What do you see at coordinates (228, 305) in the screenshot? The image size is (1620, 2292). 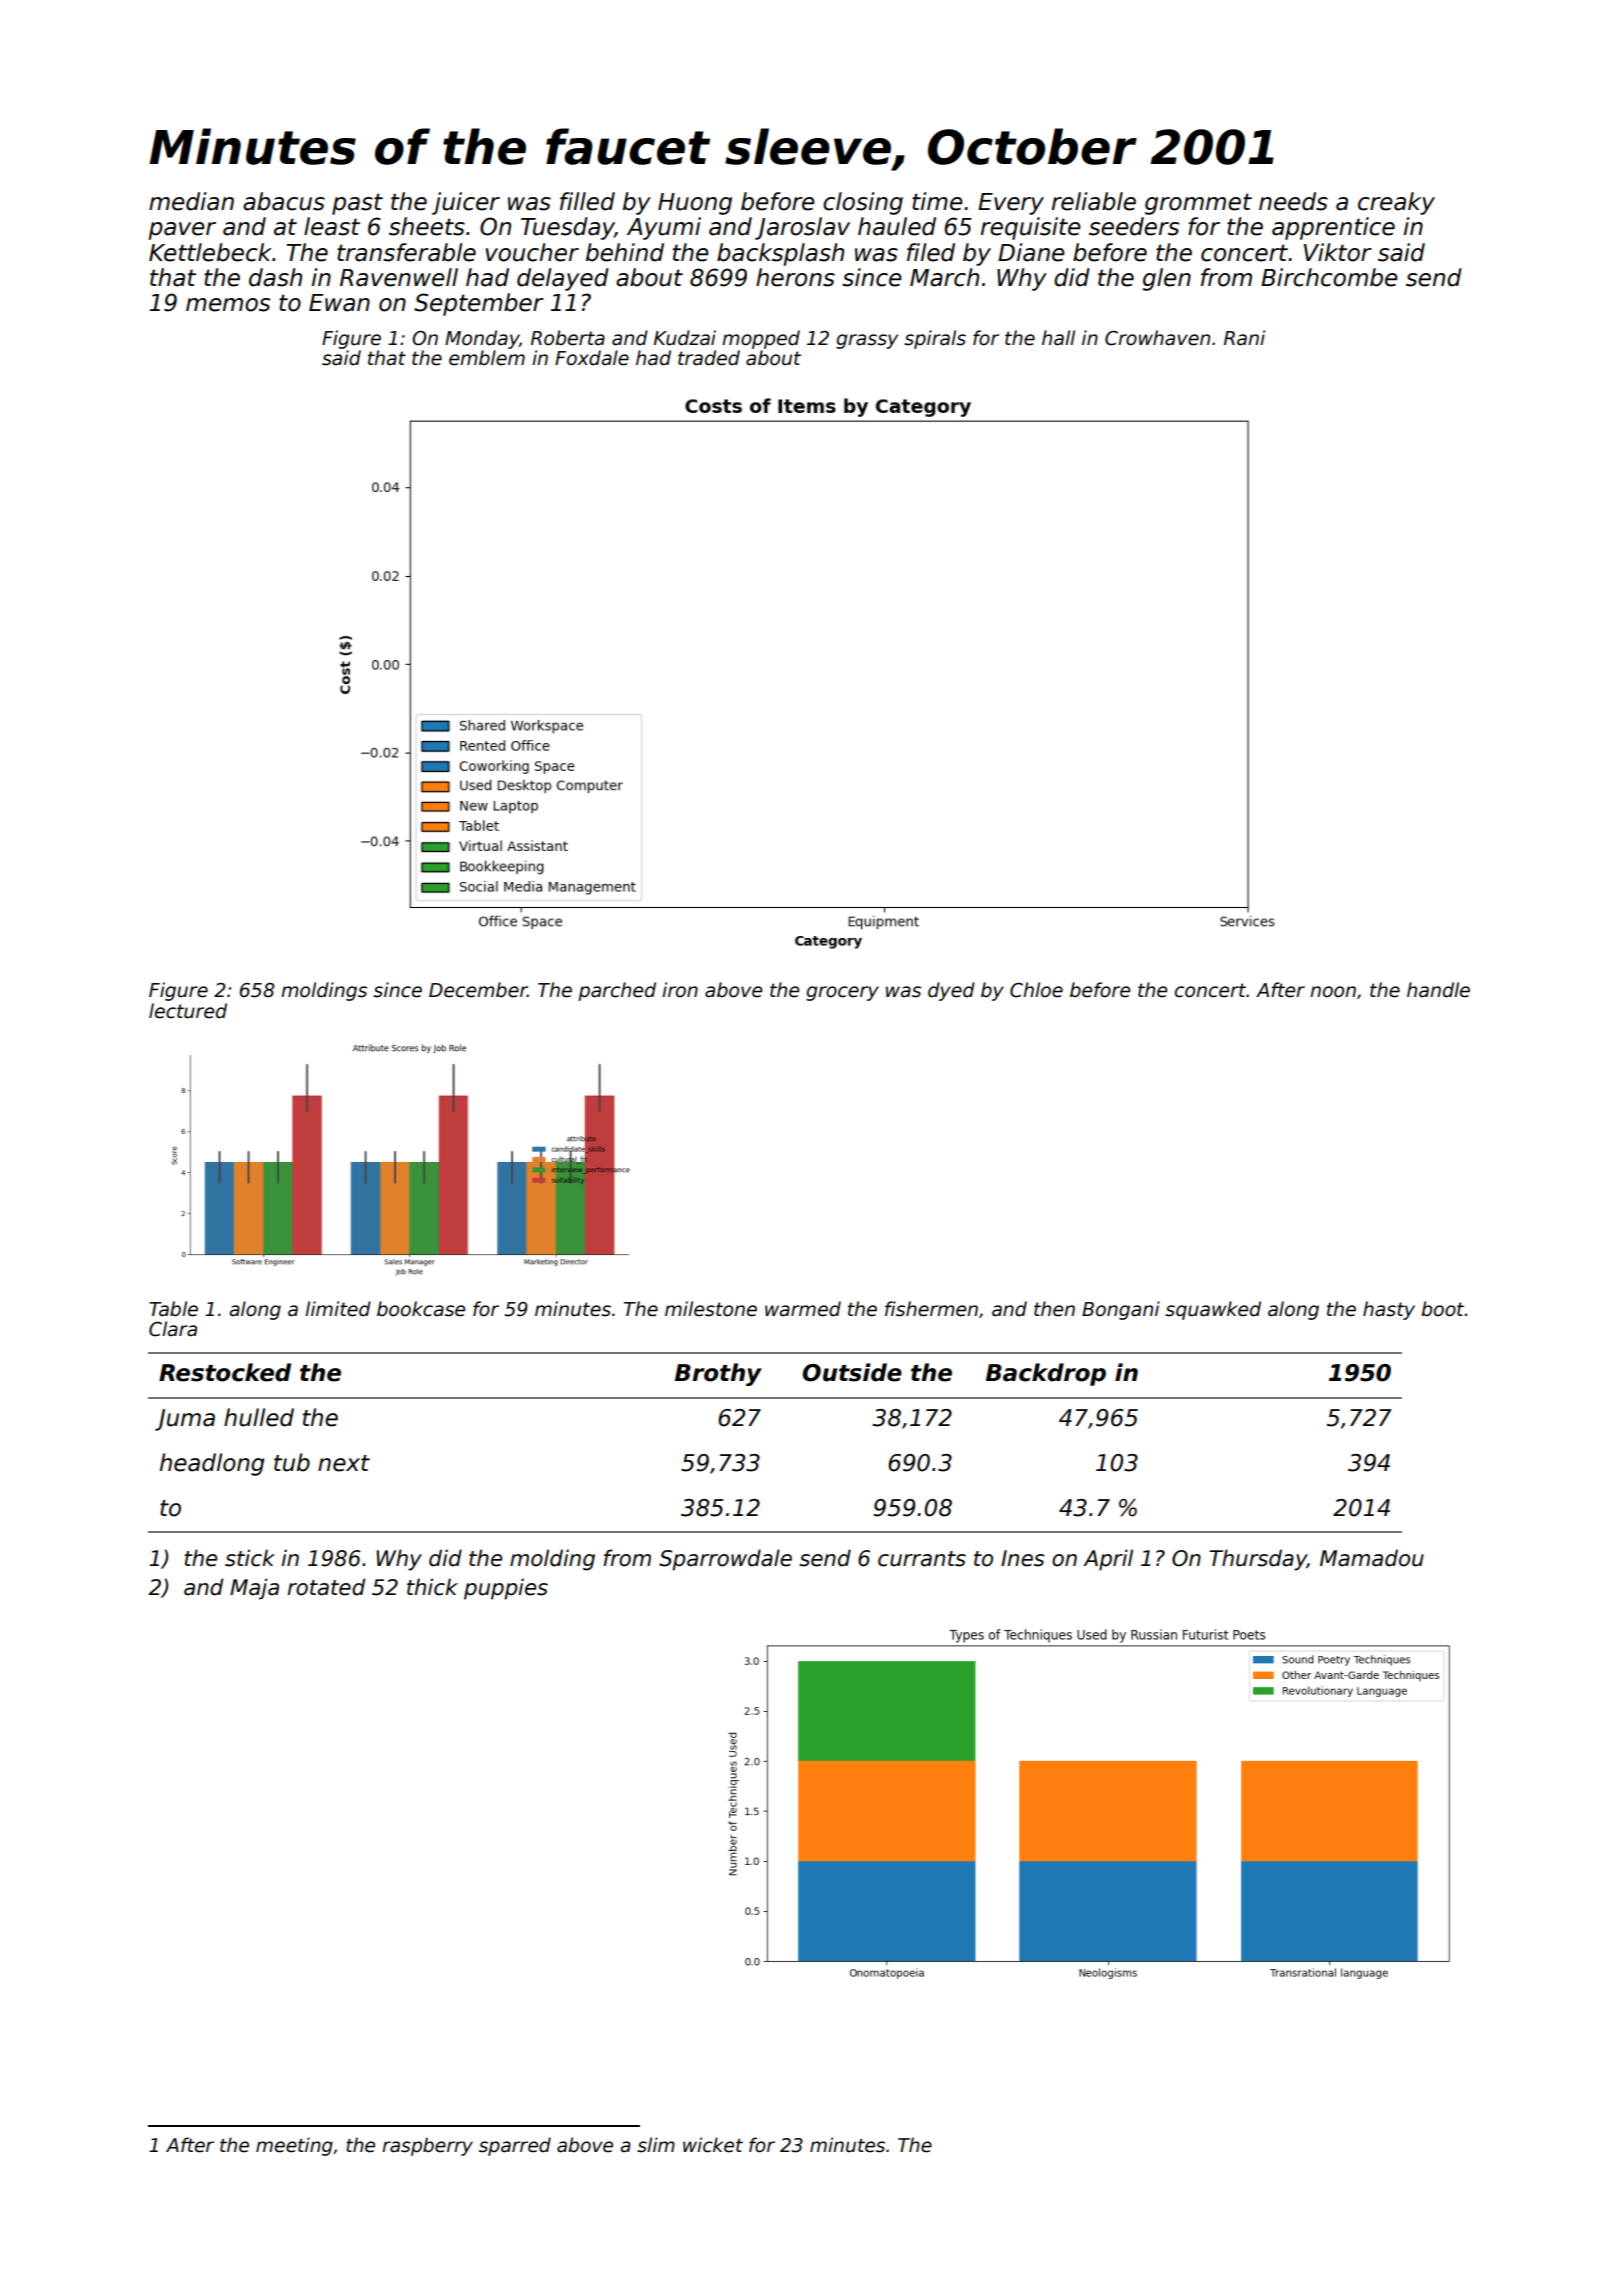 I see `memos` at bounding box center [228, 305].
